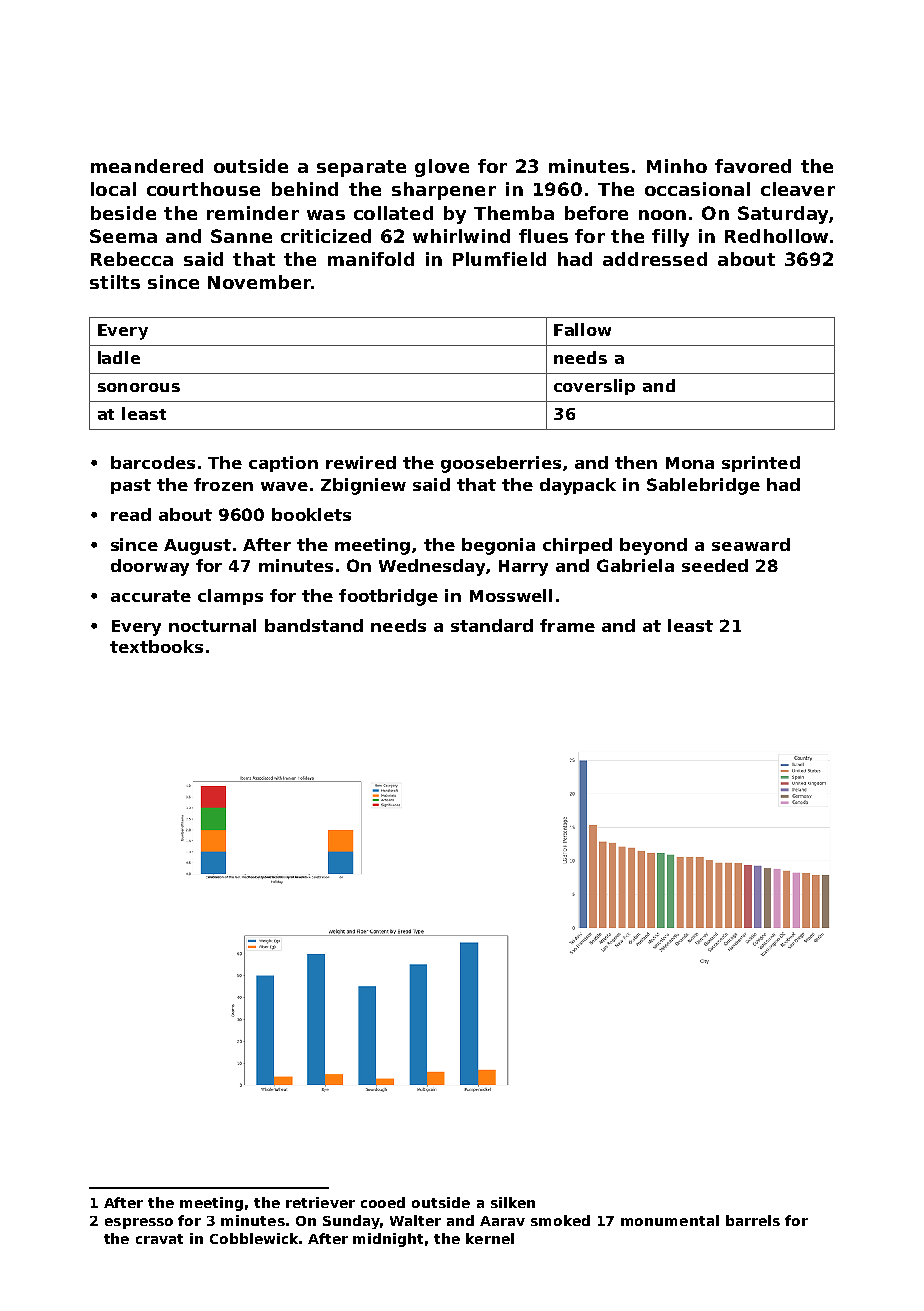 The image size is (924, 1311). Describe the element at coordinates (776, 236) in the screenshot. I see `Redhollow` at that location.
